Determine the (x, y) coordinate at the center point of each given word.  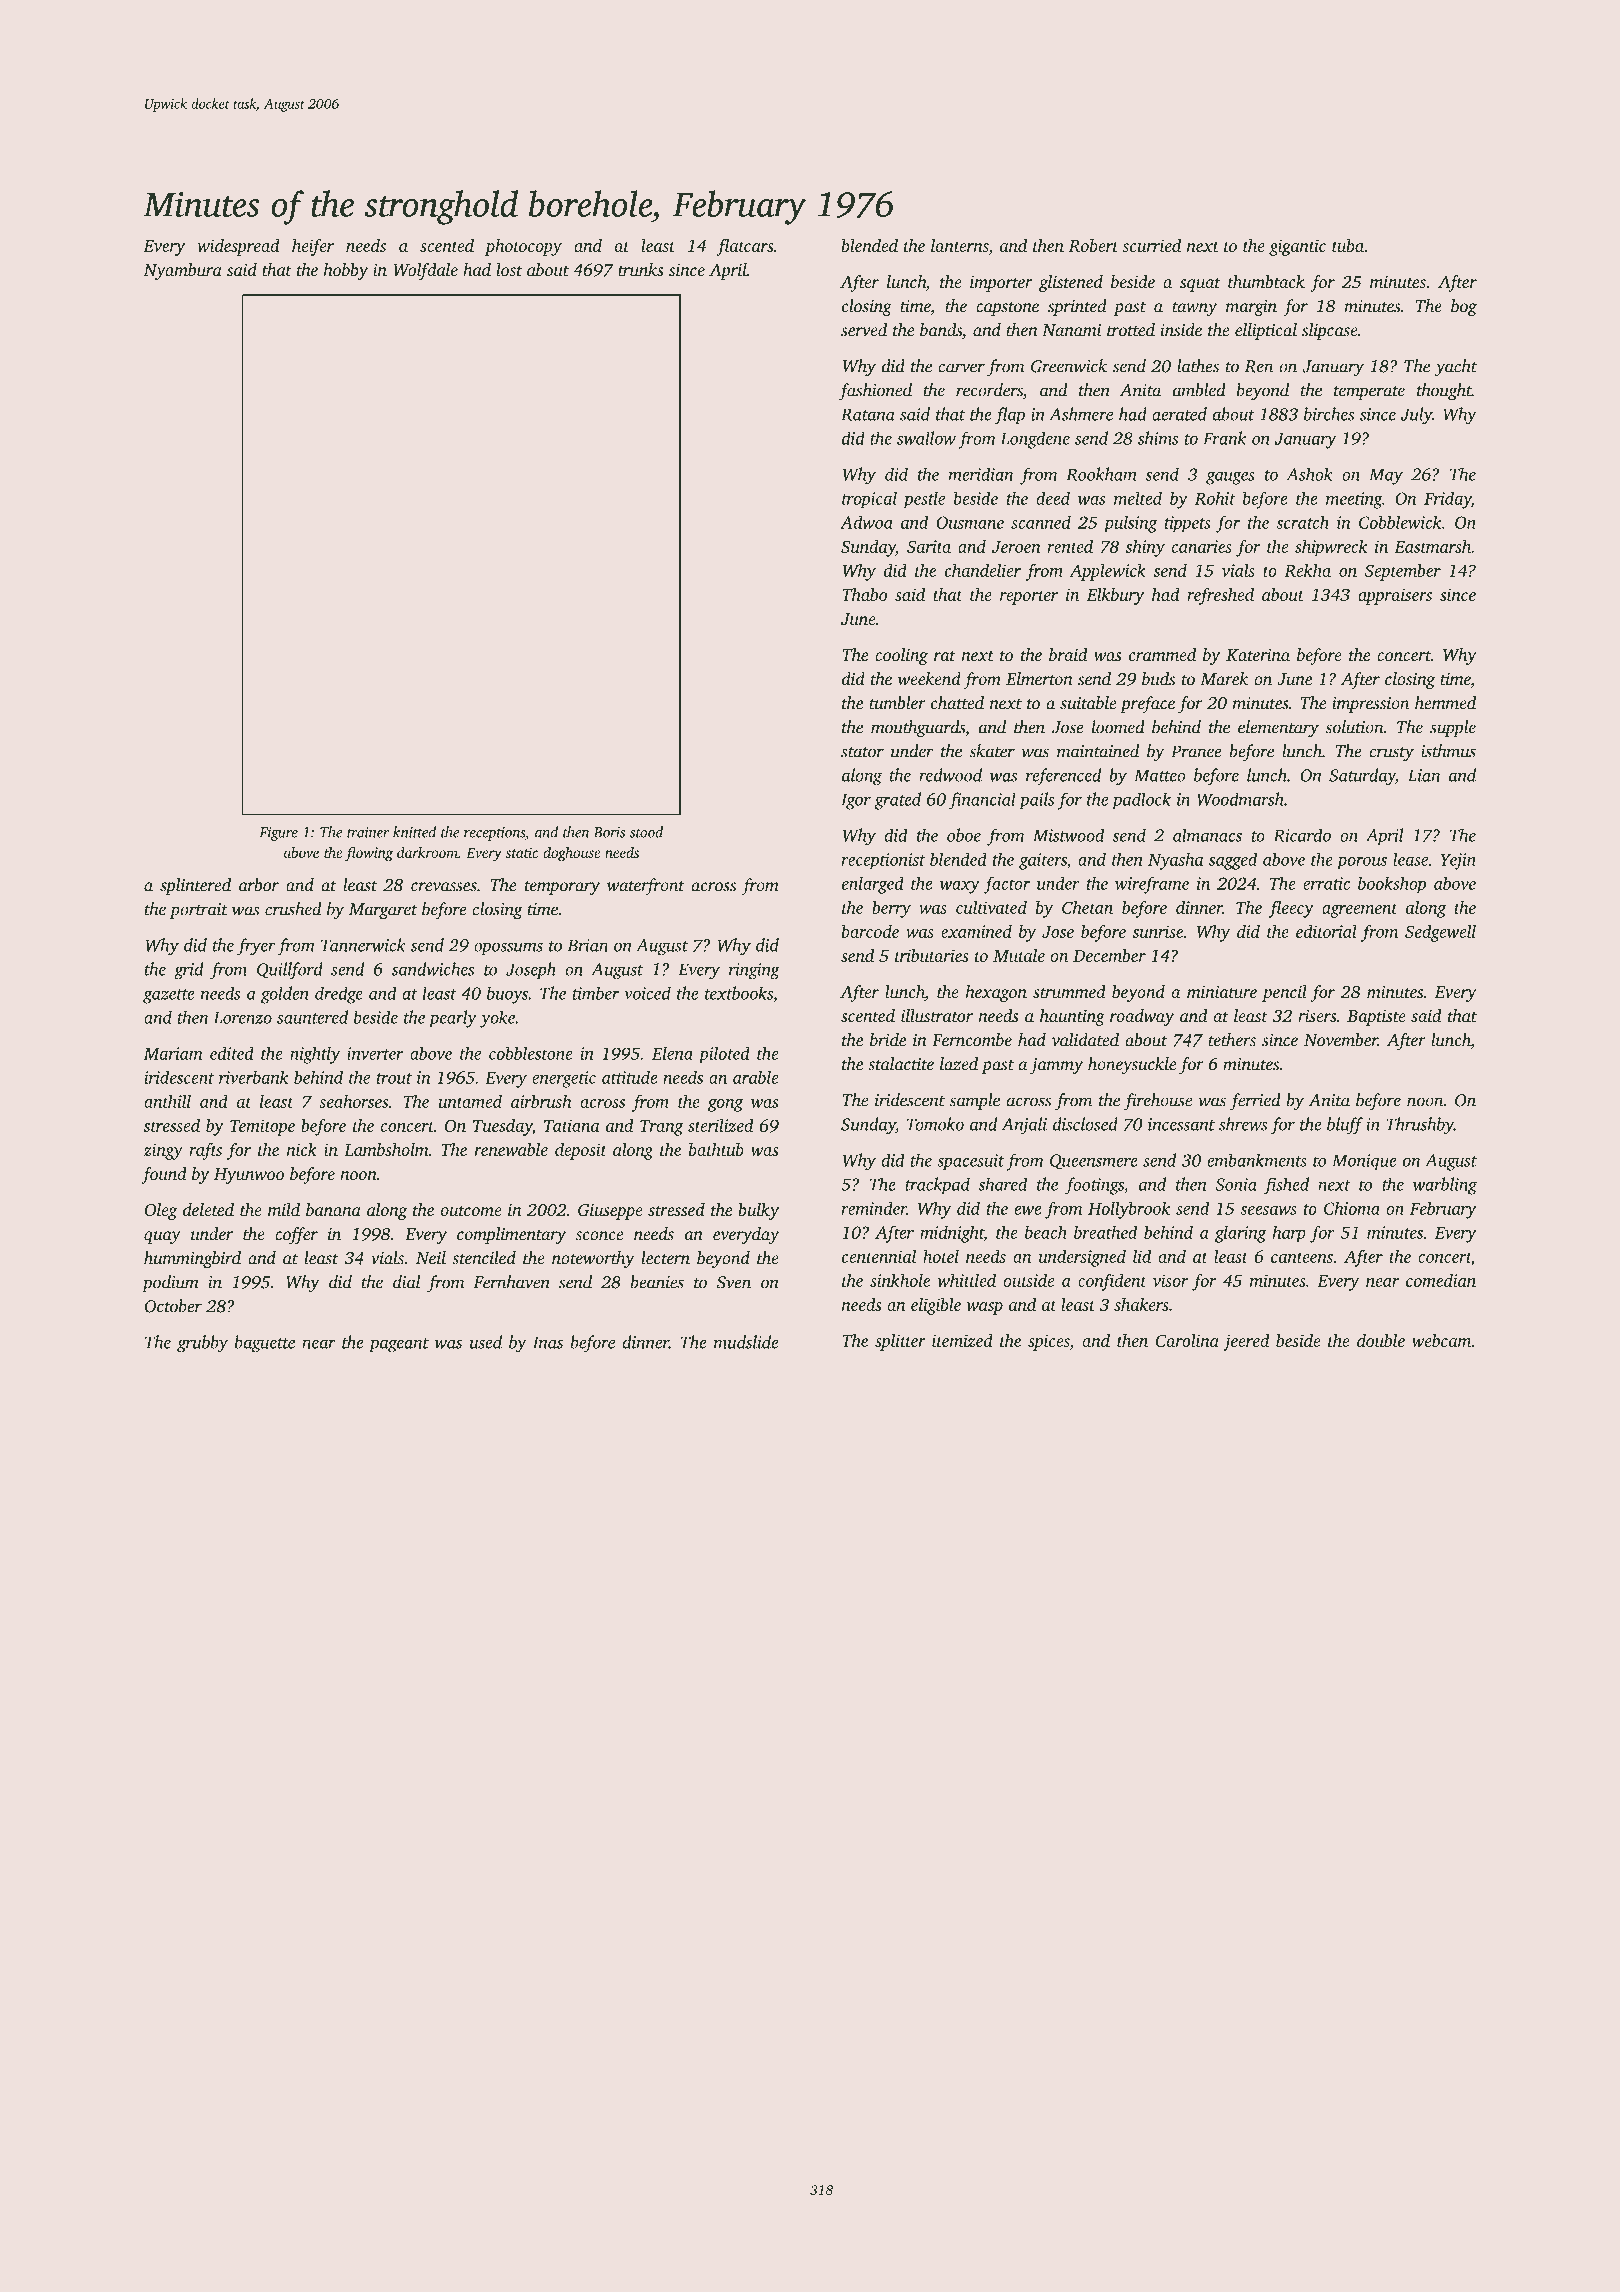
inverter (375, 1053)
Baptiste (1376, 1018)
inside (1181, 330)
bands (941, 330)
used (486, 1342)
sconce (599, 1236)
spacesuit (970, 1162)
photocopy (523, 247)
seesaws (1268, 1210)
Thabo (864, 594)
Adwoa (866, 522)
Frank (1224, 438)
